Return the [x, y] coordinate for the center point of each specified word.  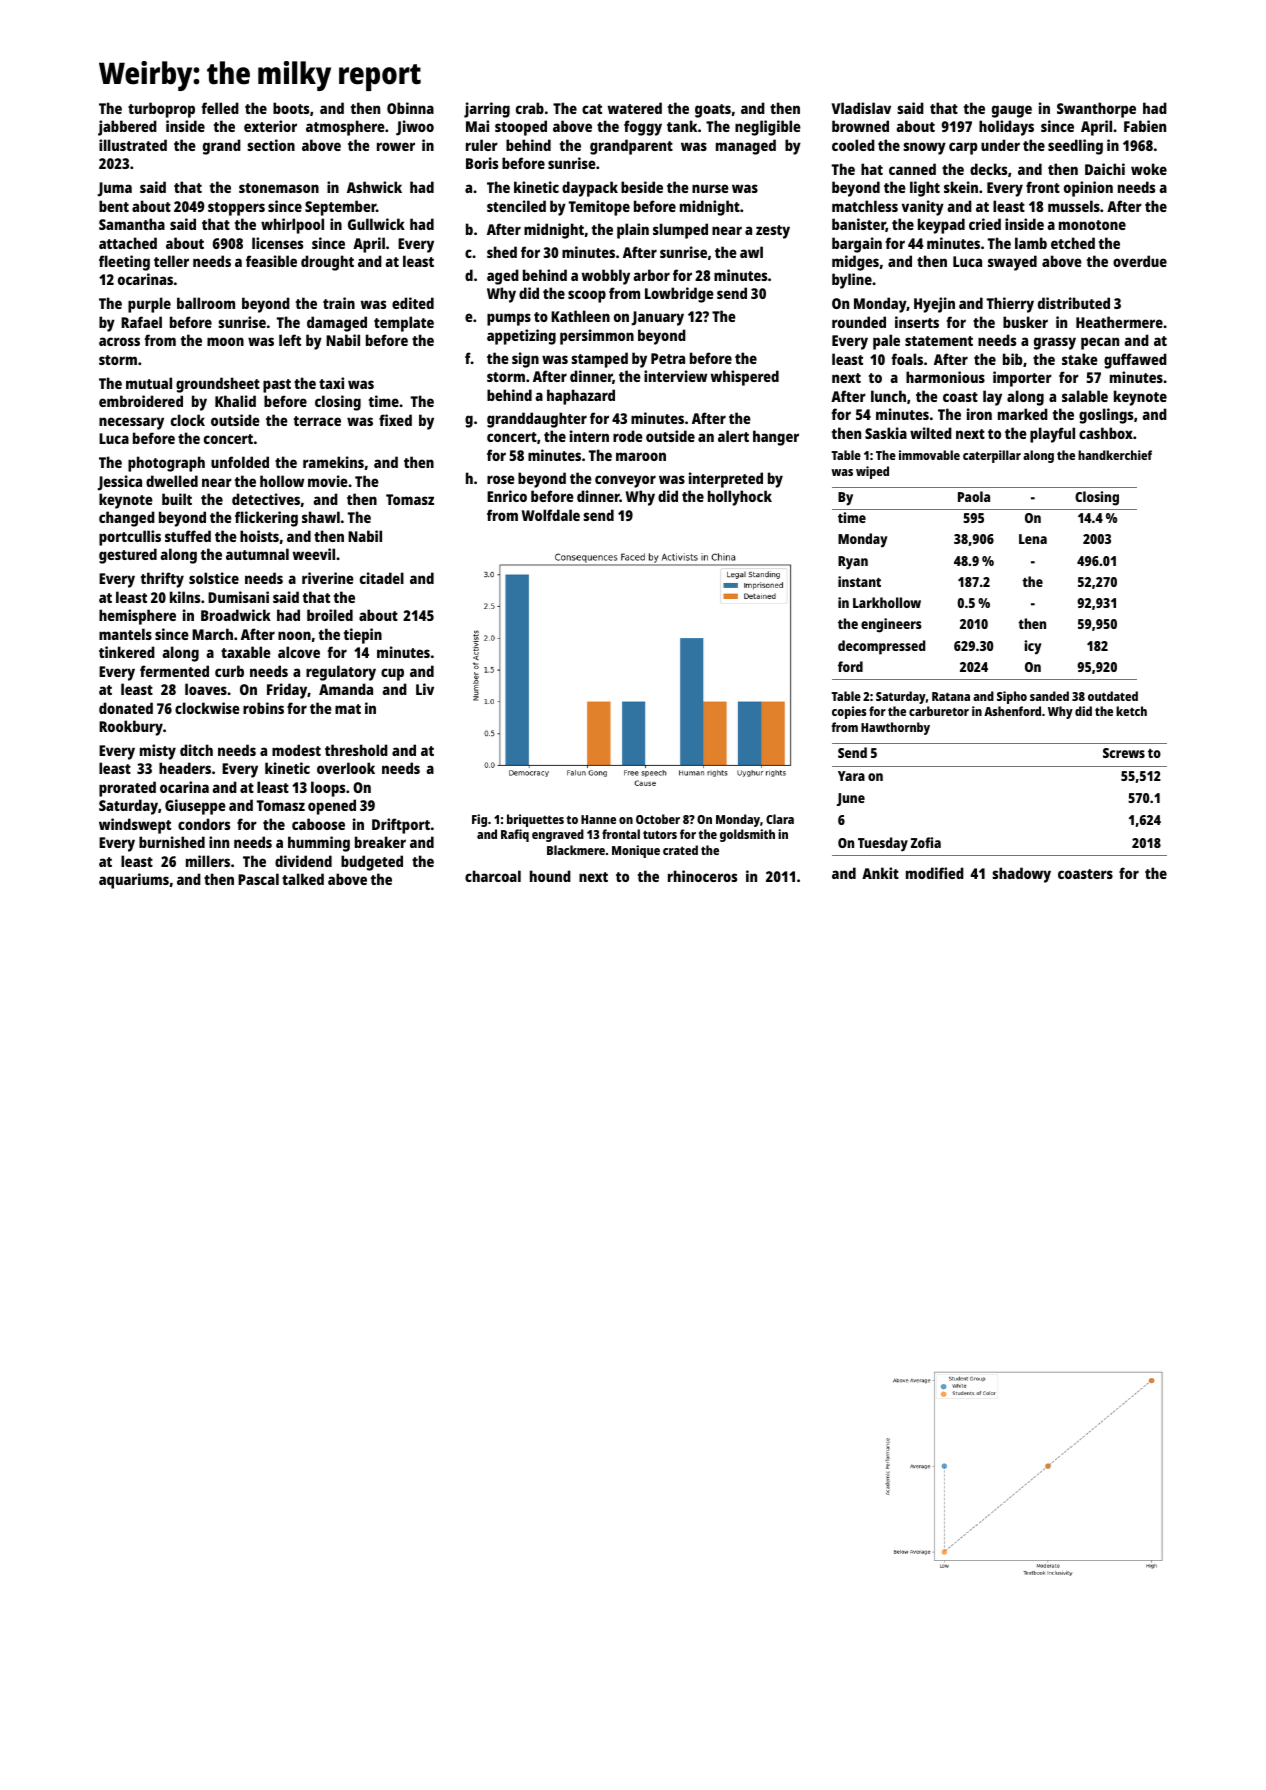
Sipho [1012, 697]
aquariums [134, 881]
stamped [599, 360]
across [119, 341]
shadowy [1021, 875]
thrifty [162, 580]
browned [860, 126]
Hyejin [934, 305]
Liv [425, 689]
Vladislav [861, 108]
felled [220, 108]
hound [550, 876]
